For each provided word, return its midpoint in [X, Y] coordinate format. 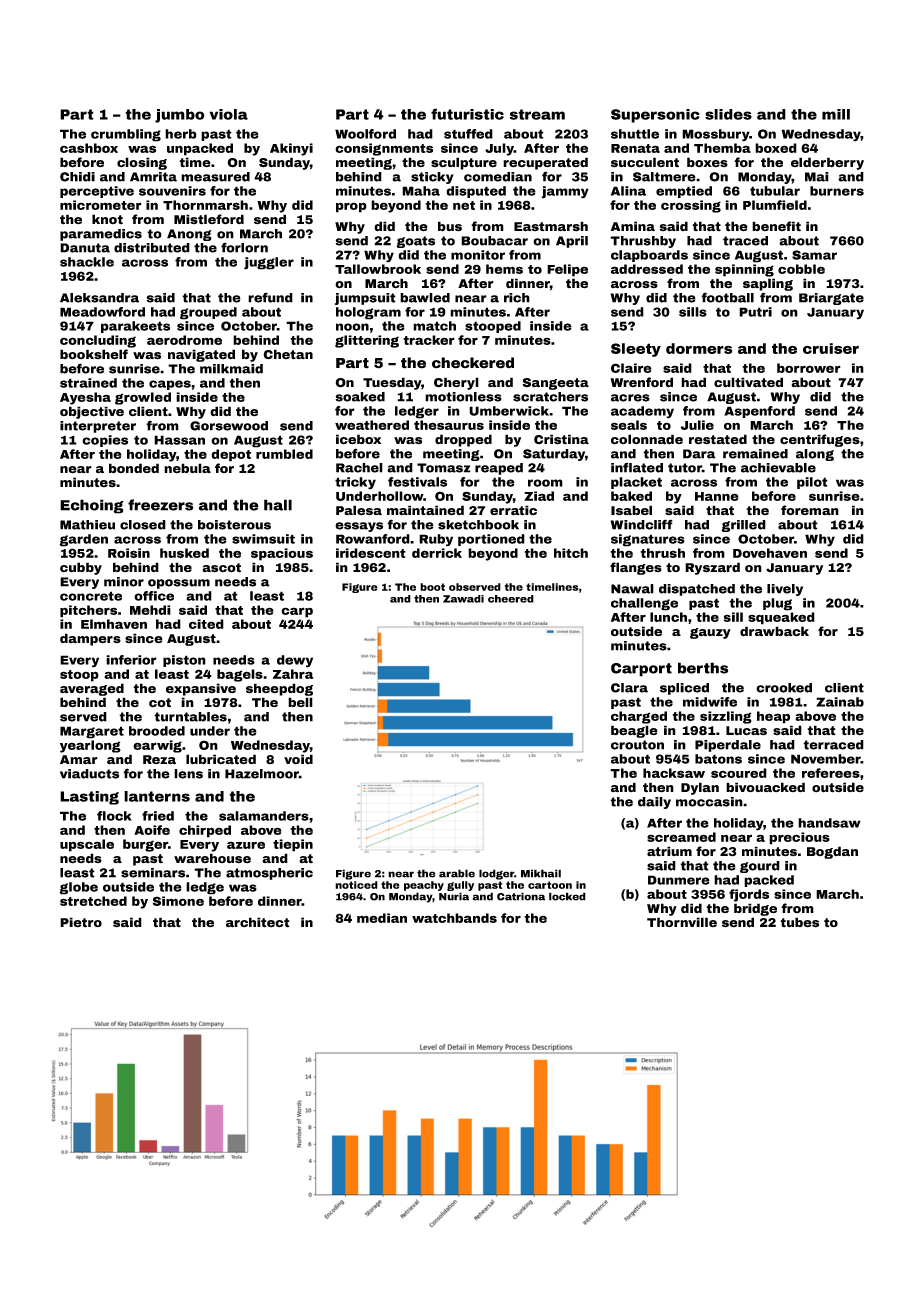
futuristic [467, 114]
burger [145, 845]
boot [432, 587]
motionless [463, 397]
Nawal [632, 589]
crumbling [126, 135]
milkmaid [231, 369]
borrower [809, 368]
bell [300, 702]
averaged [92, 689]
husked [184, 553]
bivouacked [765, 787]
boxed [776, 148]
